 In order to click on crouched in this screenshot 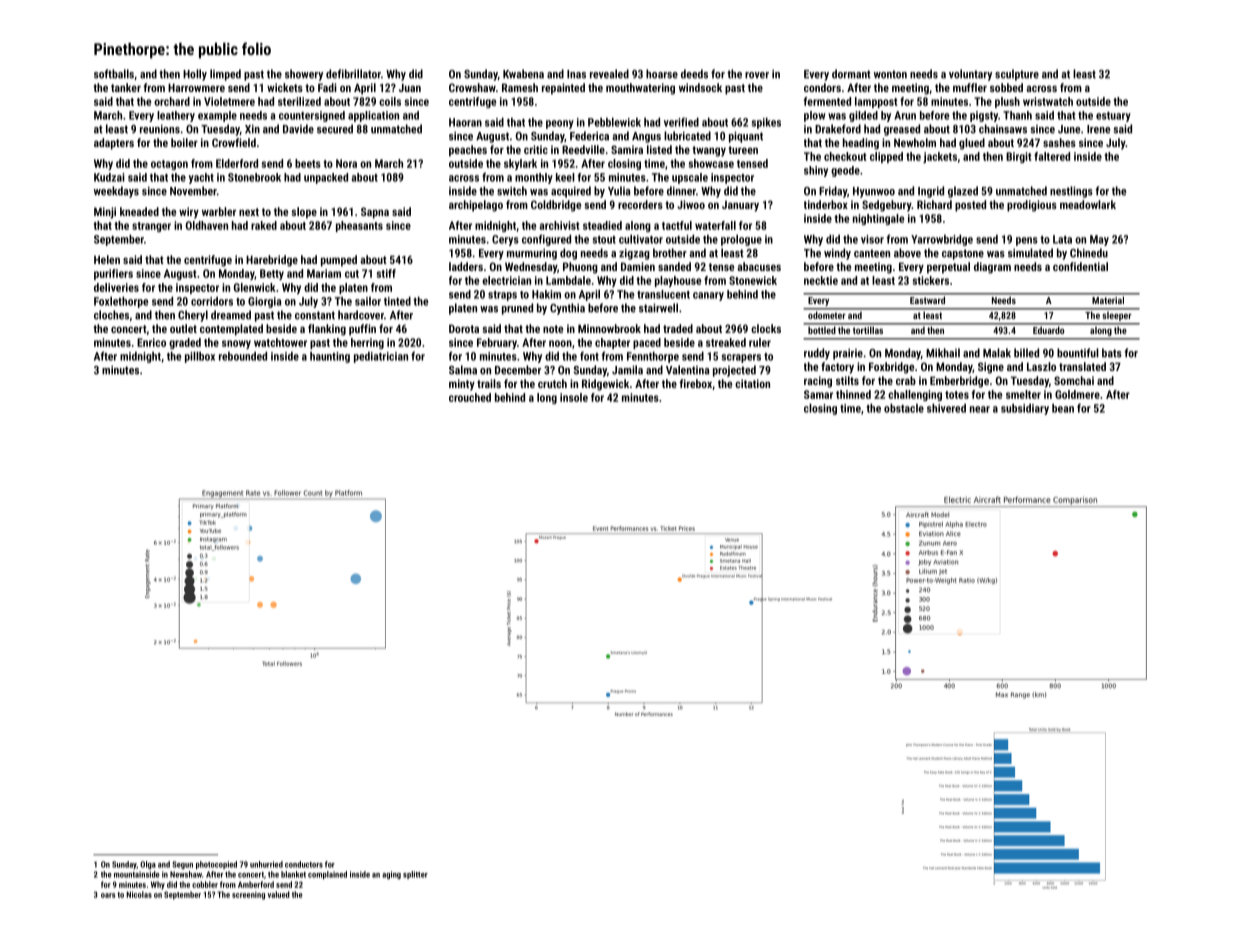, I will do `click(470, 397)`.
